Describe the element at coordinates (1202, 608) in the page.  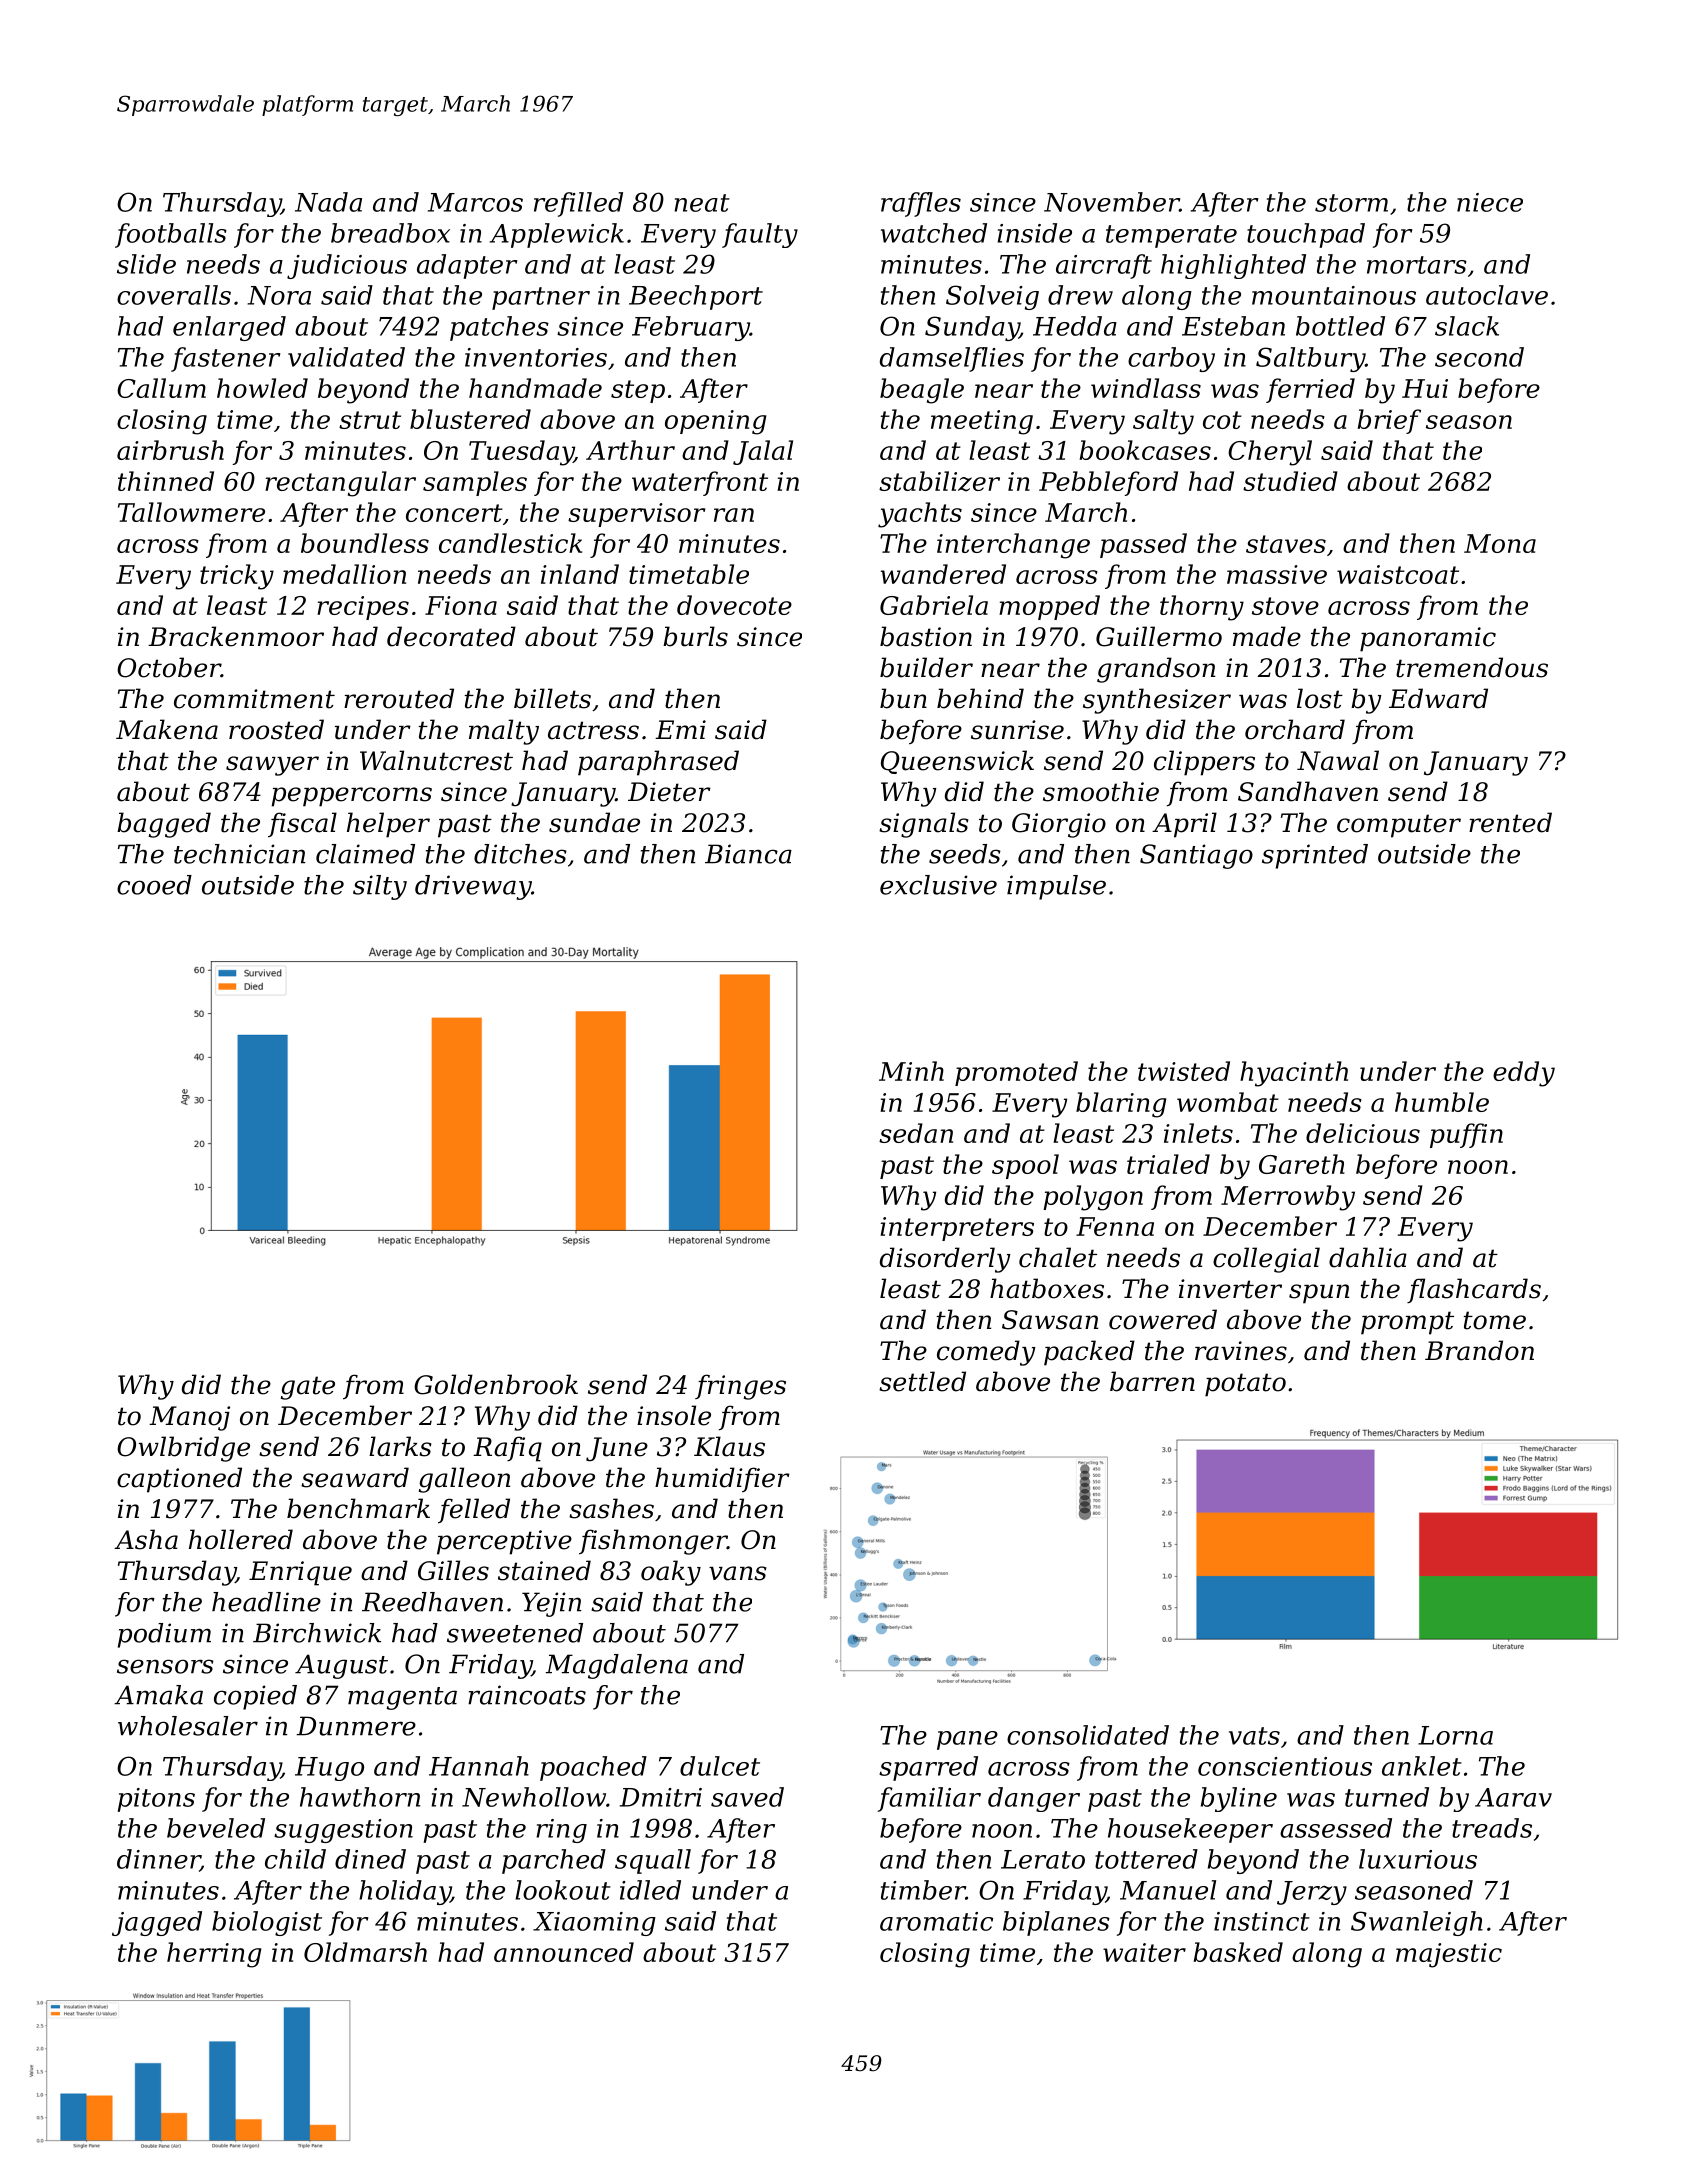
I see `thorny` at that location.
